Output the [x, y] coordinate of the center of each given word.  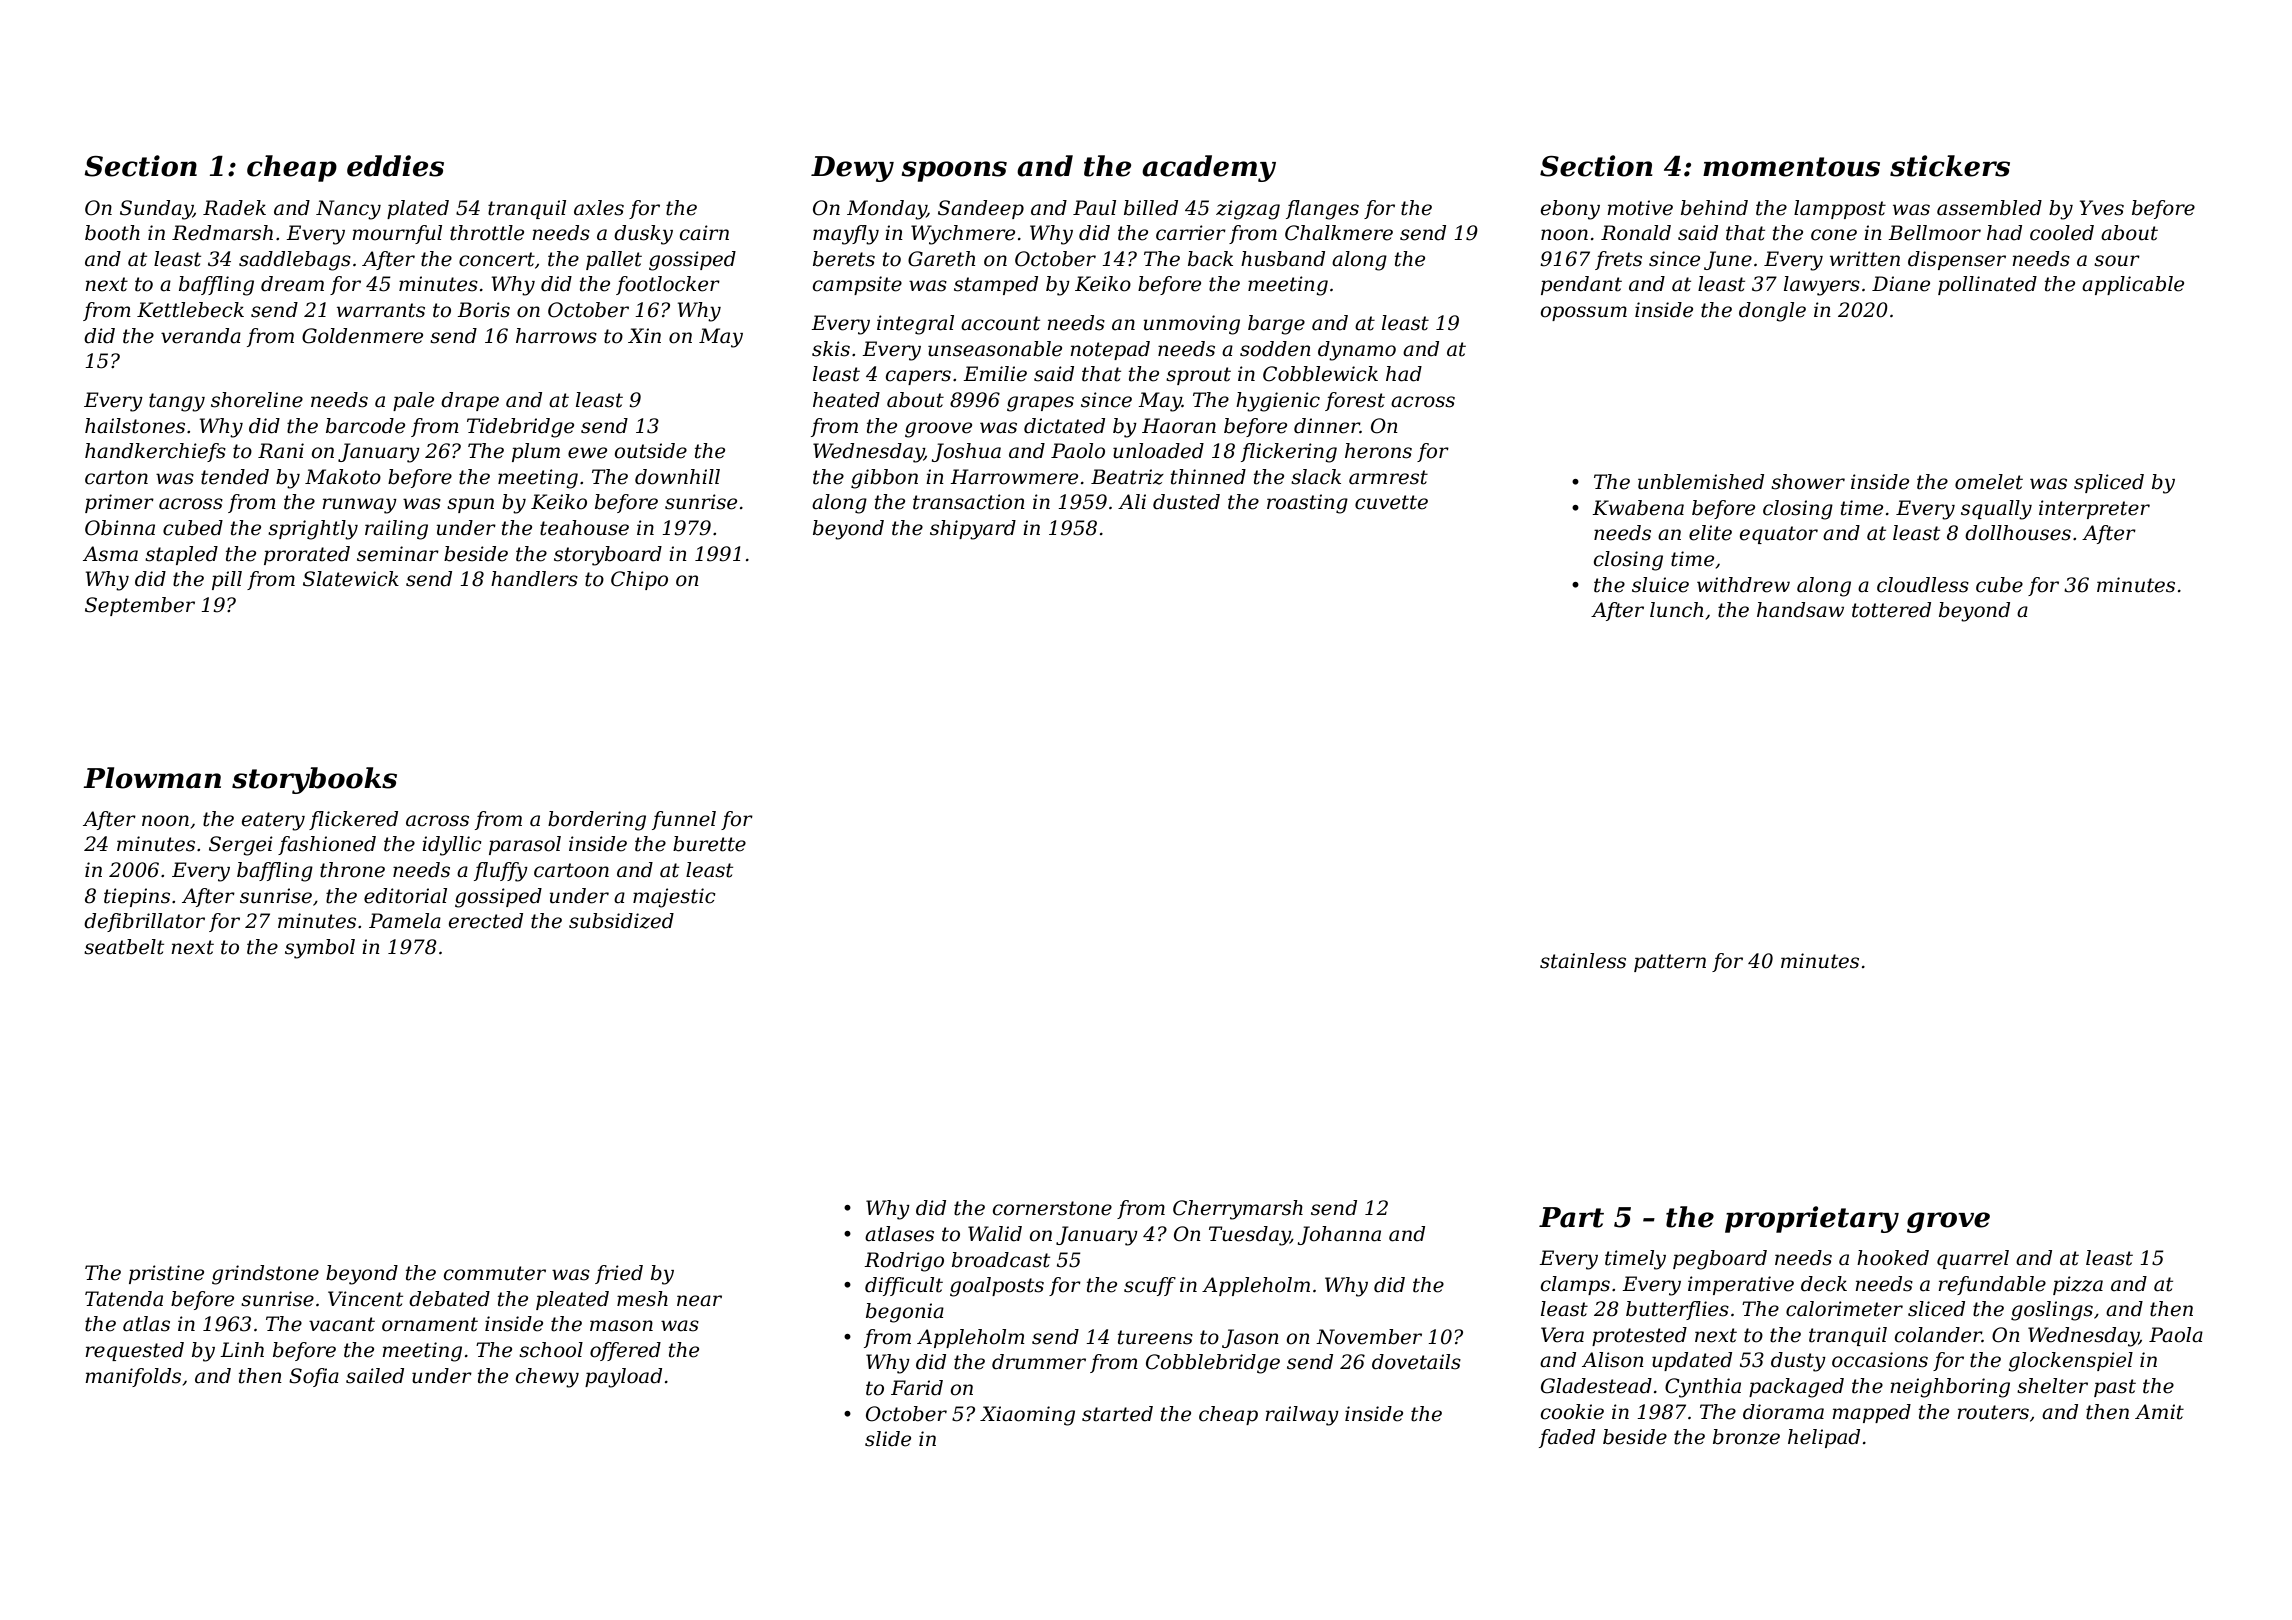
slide [888, 1439]
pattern [1670, 963]
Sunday [156, 210]
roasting [1307, 504]
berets [844, 259]
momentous [1791, 167]
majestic [674, 898]
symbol [320, 949]
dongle [1772, 312]
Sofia [314, 1377]
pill [227, 580]
